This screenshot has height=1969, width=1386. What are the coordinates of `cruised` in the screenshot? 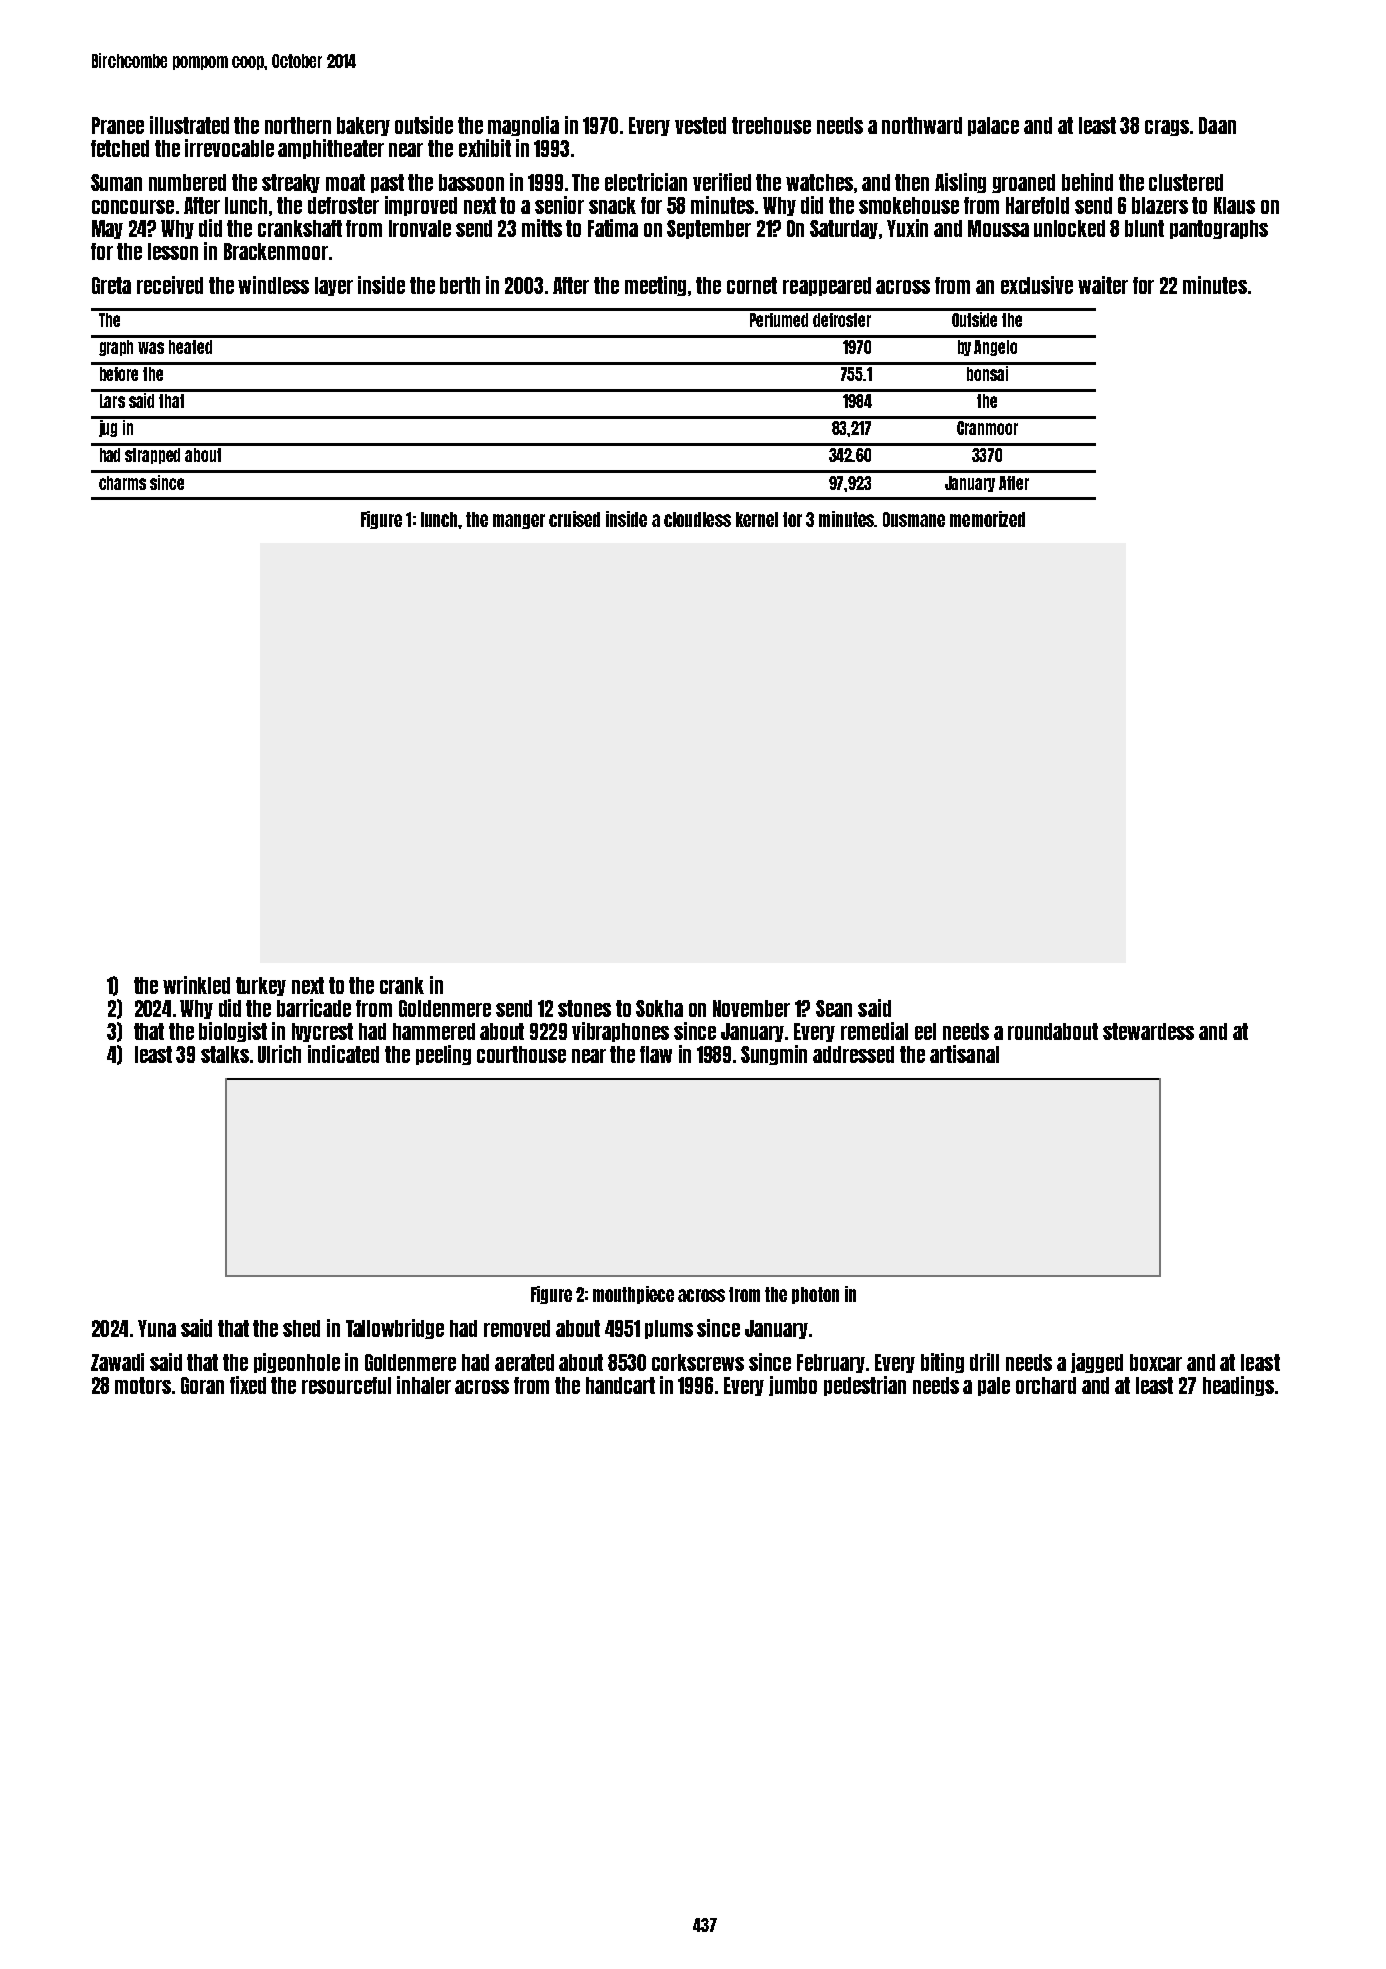 It's located at (574, 519).
